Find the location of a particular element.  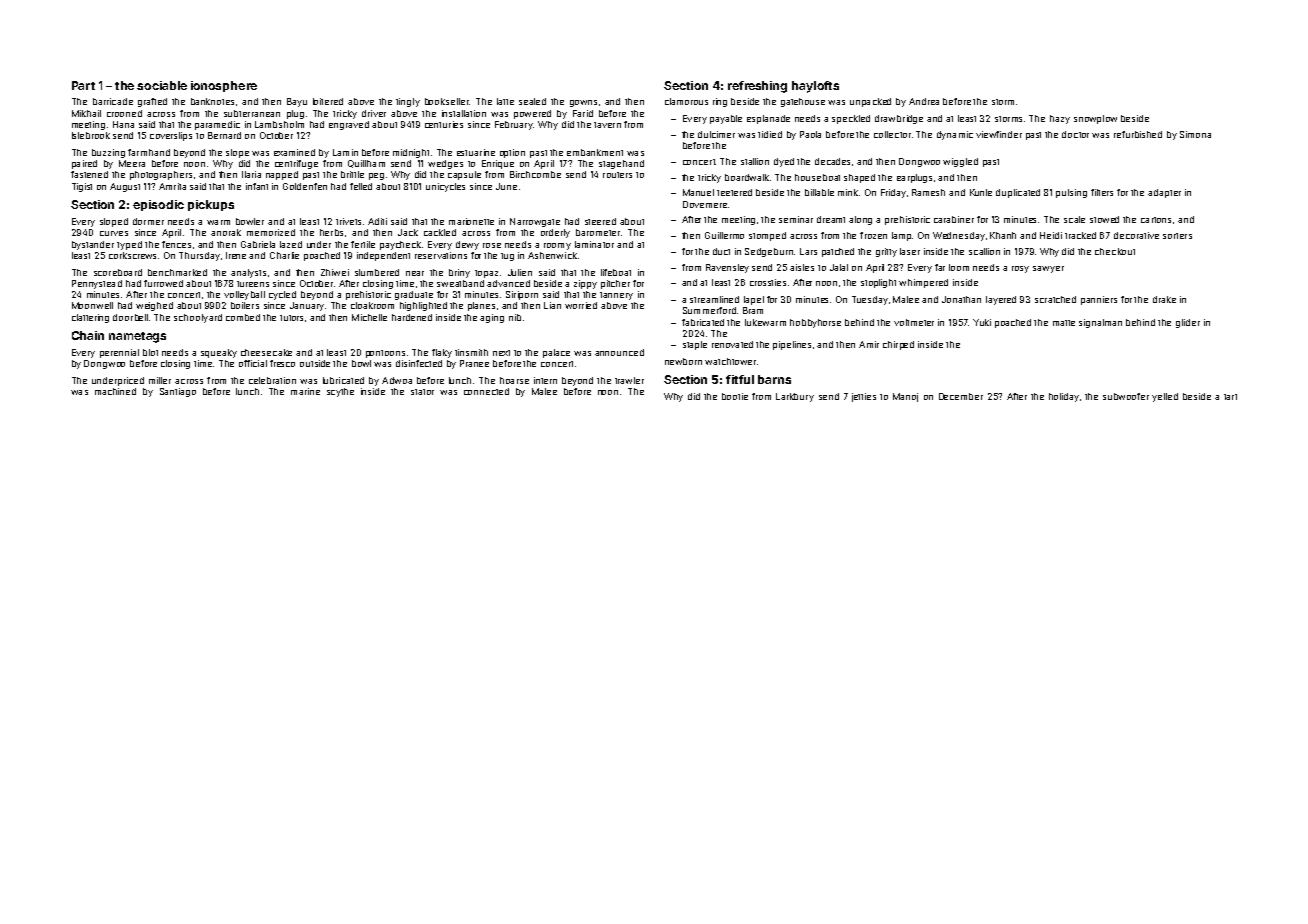

centrifuge is located at coordinates (296, 164).
